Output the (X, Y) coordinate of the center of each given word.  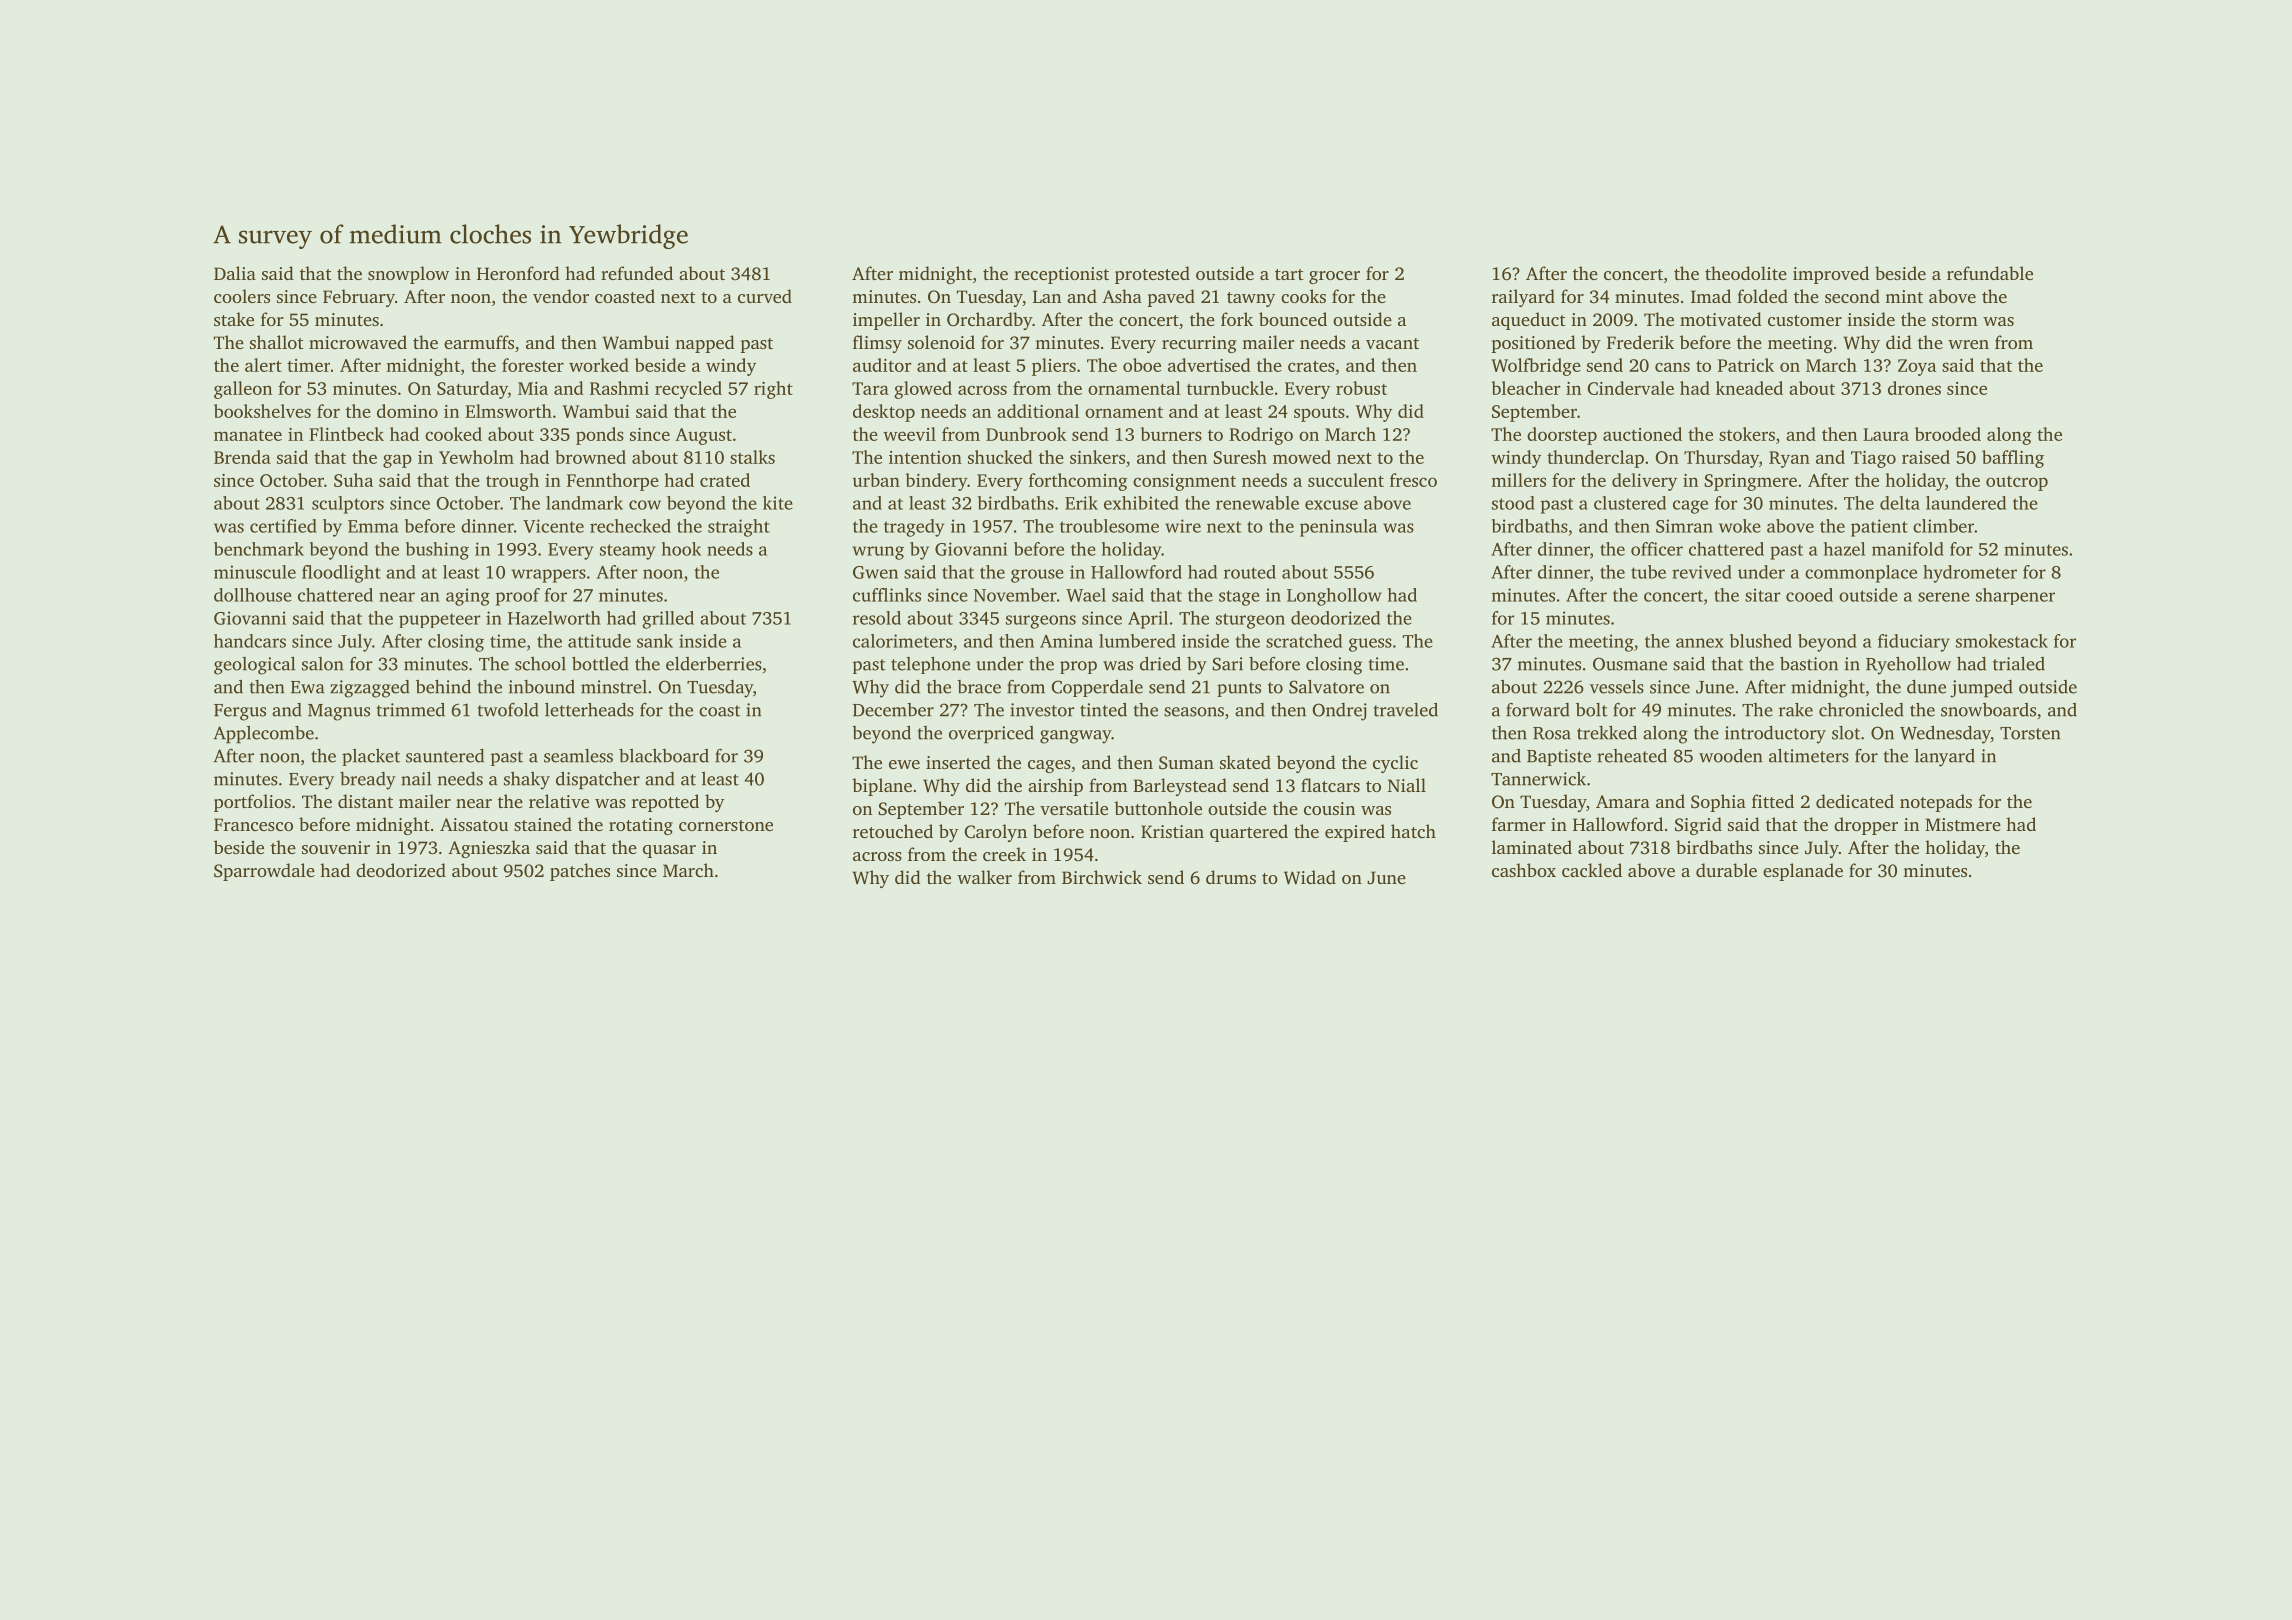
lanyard (1945, 758)
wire (1183, 526)
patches (580, 872)
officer (1657, 549)
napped (705, 344)
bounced (1293, 319)
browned (590, 457)
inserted (958, 762)
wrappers (549, 576)
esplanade (1803, 872)
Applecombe (264, 735)
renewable (1257, 503)
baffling (2013, 459)
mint (1904, 296)
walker (984, 877)
